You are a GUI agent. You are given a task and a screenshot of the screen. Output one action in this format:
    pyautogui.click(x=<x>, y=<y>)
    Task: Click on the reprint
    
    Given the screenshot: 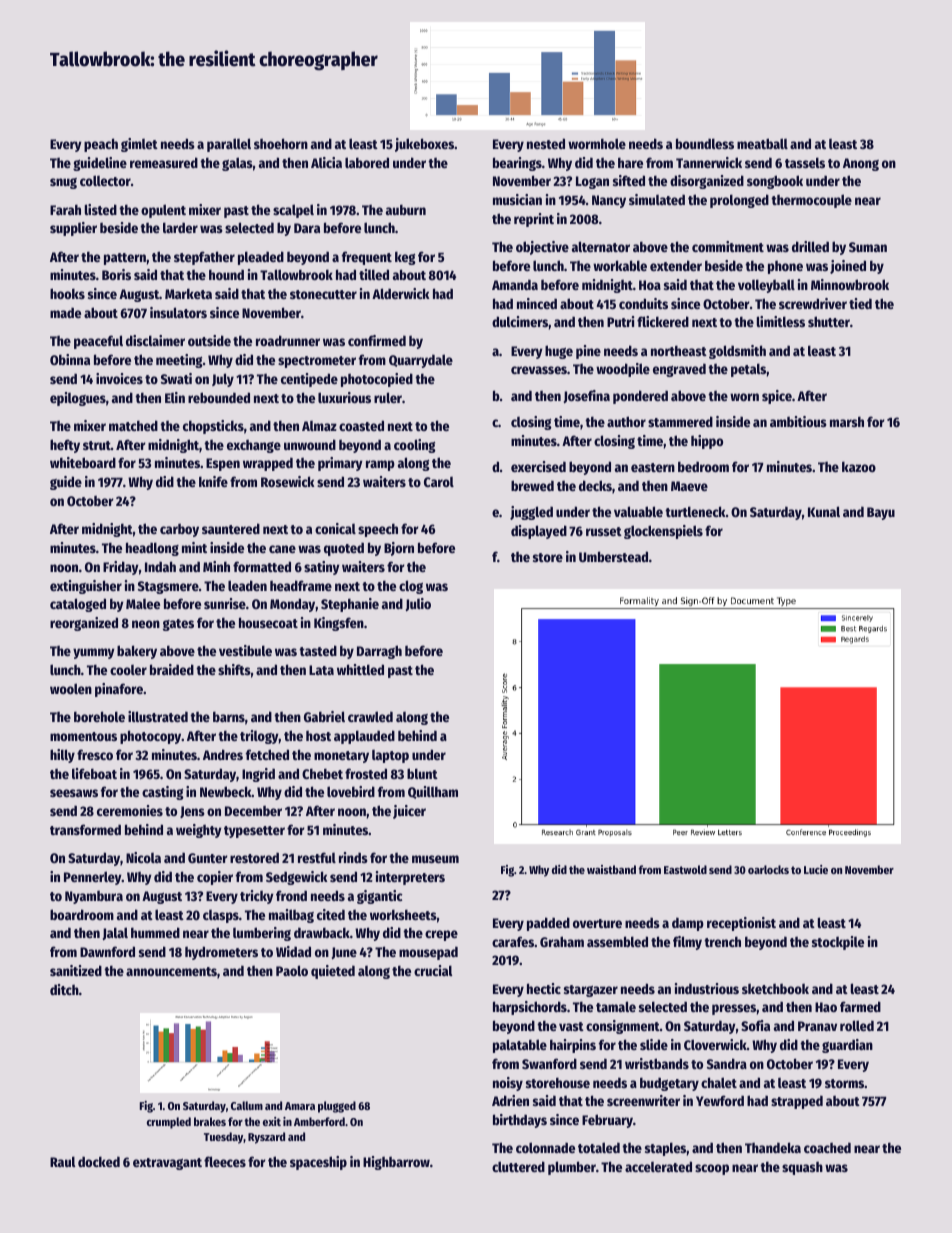 What is the action you would take?
    pyautogui.click(x=534, y=220)
